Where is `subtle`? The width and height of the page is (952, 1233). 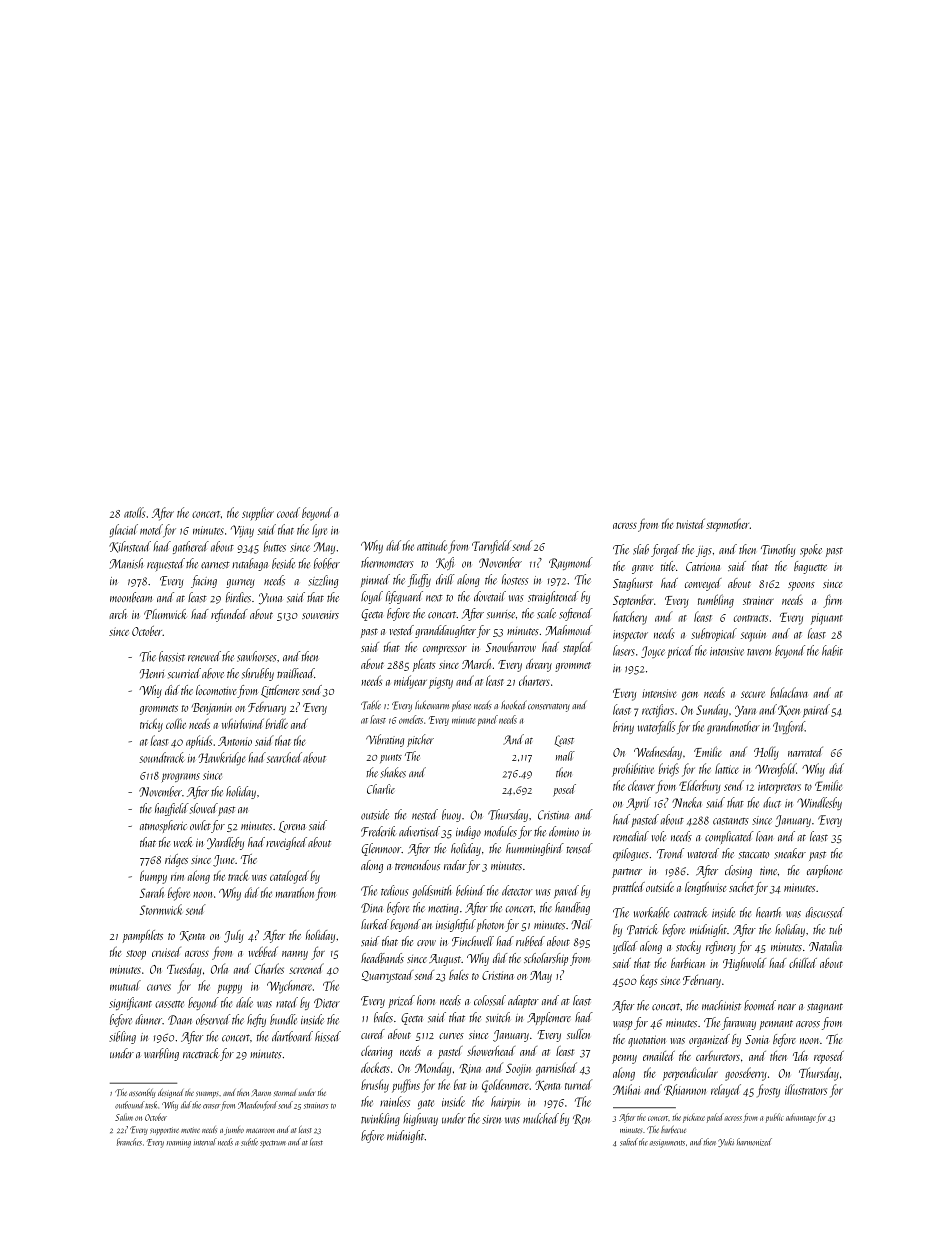
subtle is located at coordinates (249, 1142).
